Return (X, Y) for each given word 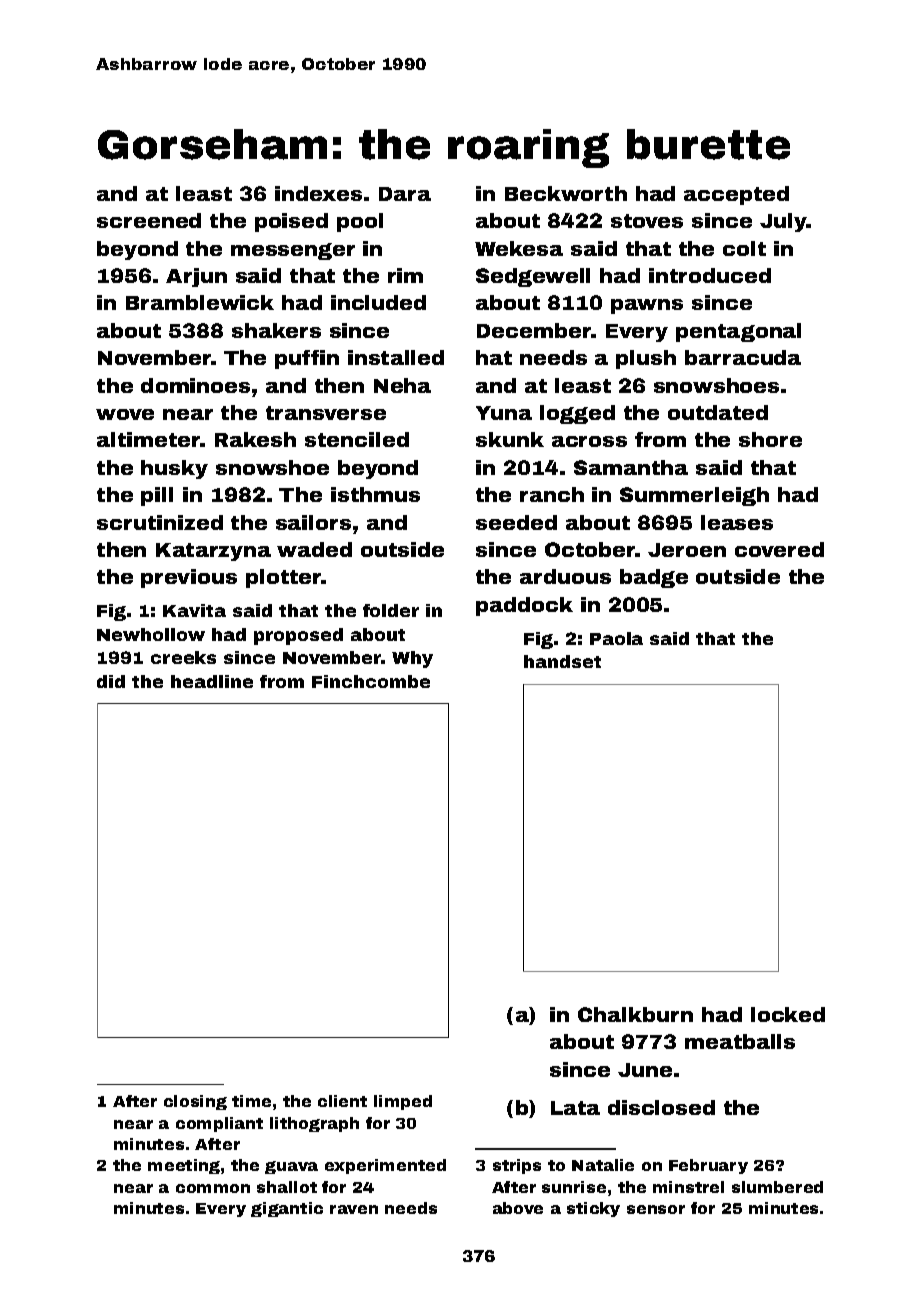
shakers (276, 330)
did (111, 681)
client (342, 1101)
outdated (718, 412)
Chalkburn (635, 1014)
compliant (219, 1124)
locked (788, 1014)
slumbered (777, 1187)
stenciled (357, 439)
